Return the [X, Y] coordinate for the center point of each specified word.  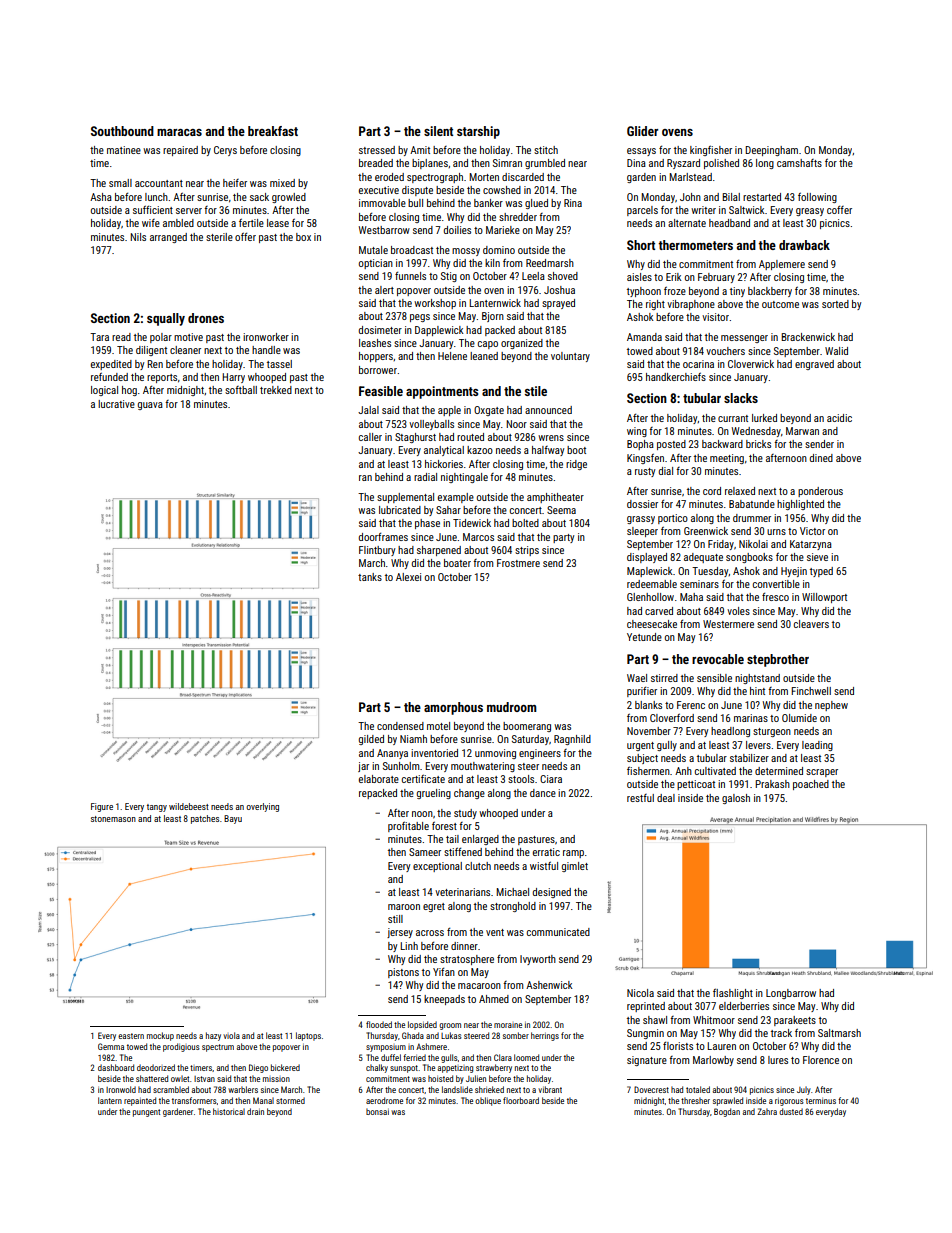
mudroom [512, 707]
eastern [131, 1036]
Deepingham [771, 151]
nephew [831, 706]
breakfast [273, 131]
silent [438, 131]
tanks [370, 577]
